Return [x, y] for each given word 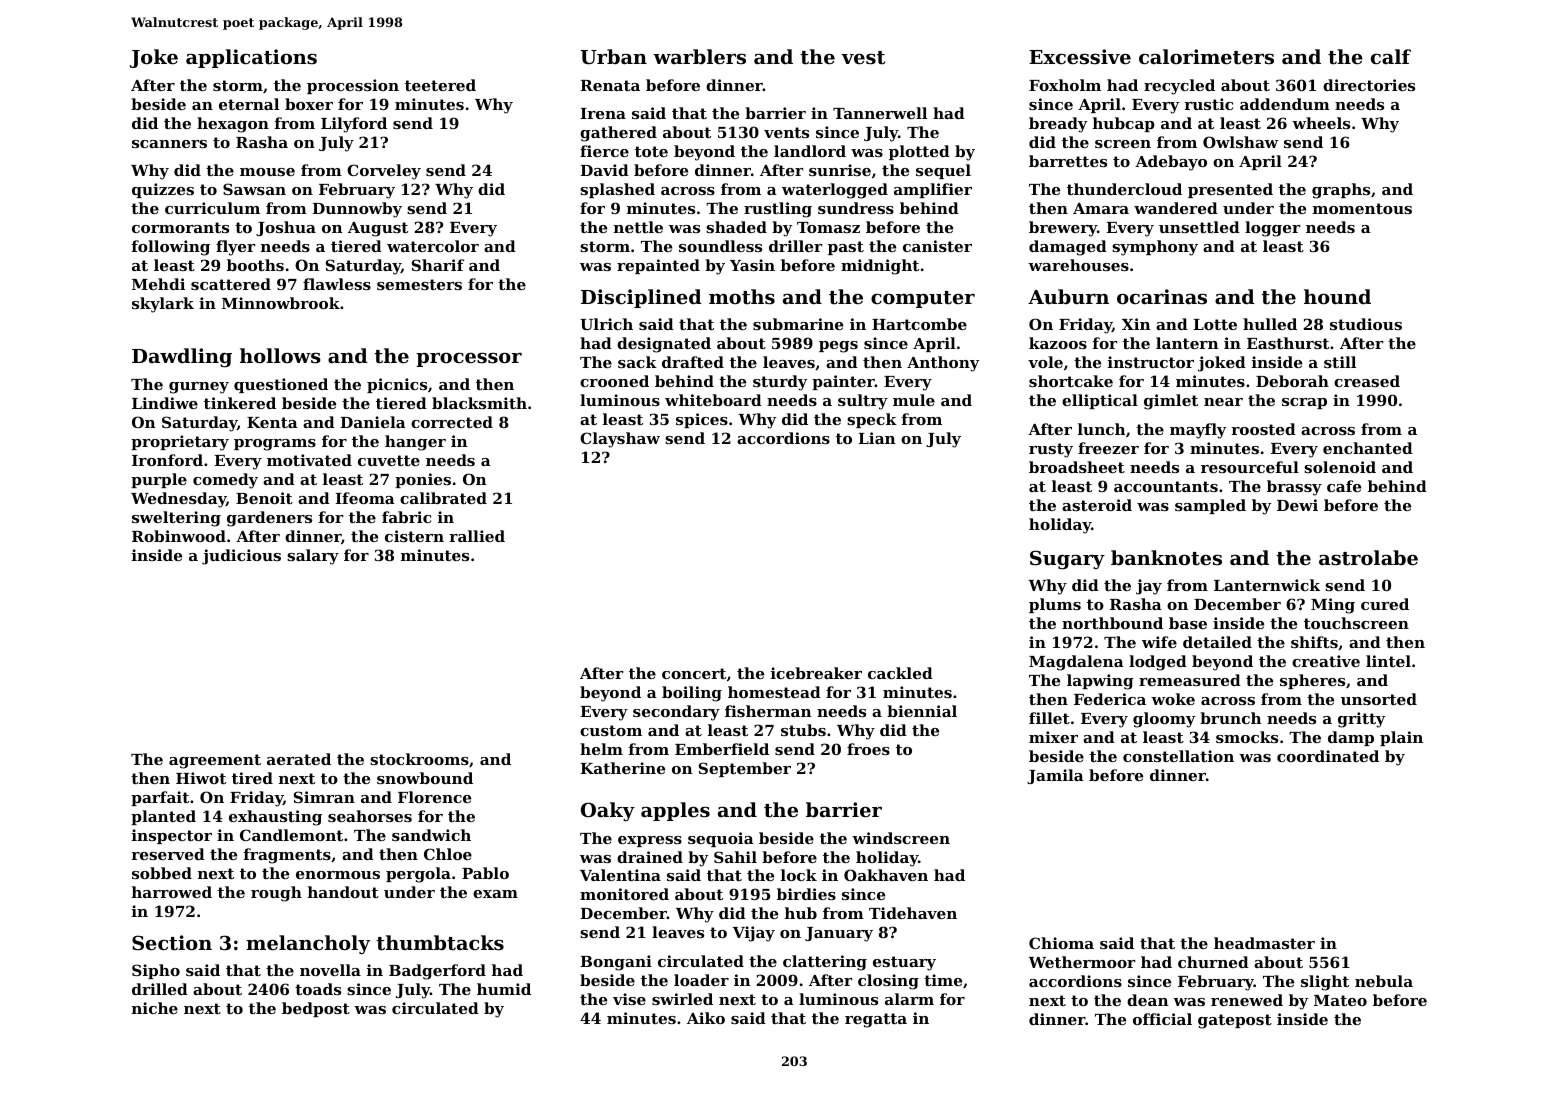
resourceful [1250, 467]
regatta [876, 1020]
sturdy [780, 383]
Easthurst [1288, 343]
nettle [638, 227]
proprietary [180, 443]
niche [155, 1008]
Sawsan [254, 189]
